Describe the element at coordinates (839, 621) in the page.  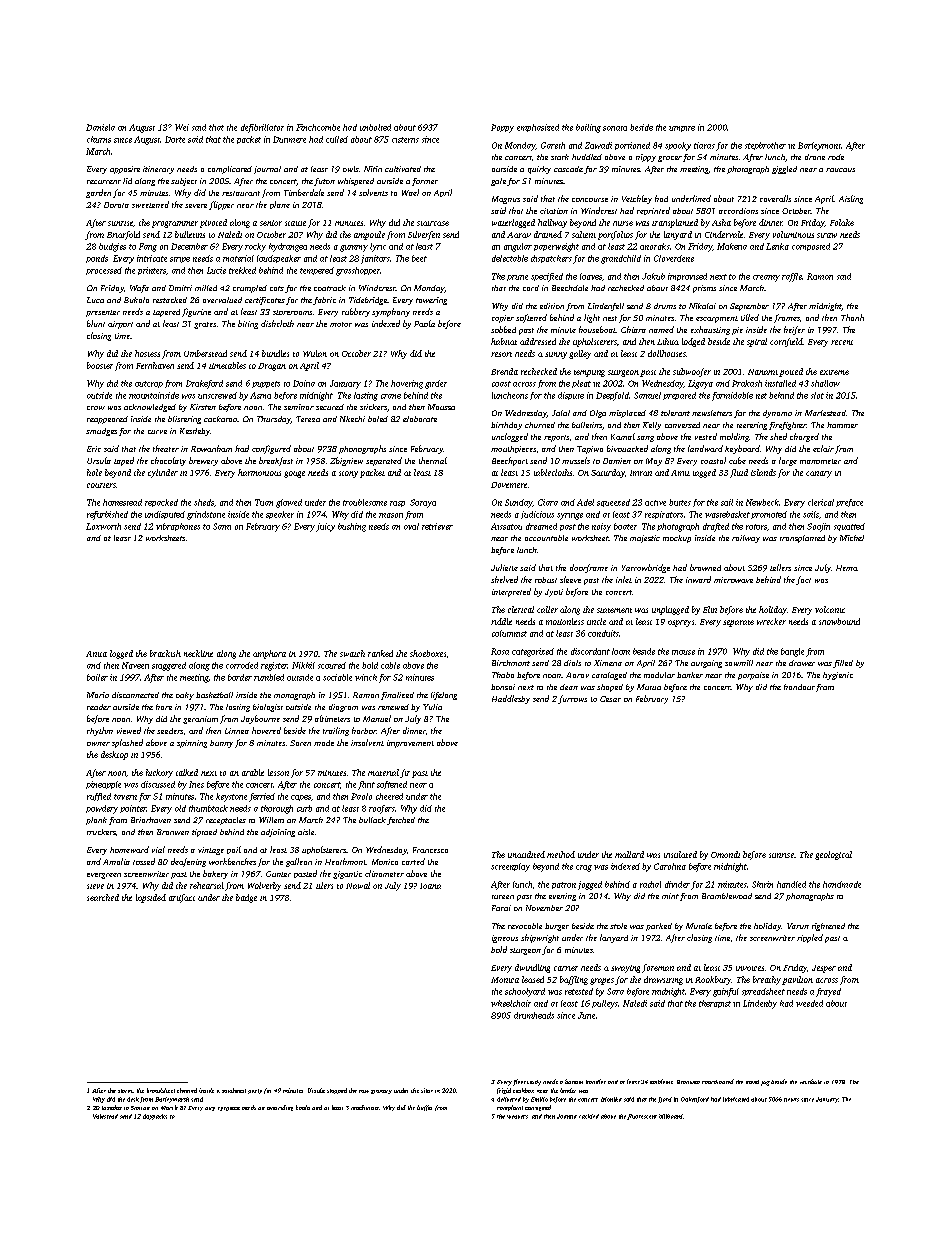
I see `snowbound` at that location.
